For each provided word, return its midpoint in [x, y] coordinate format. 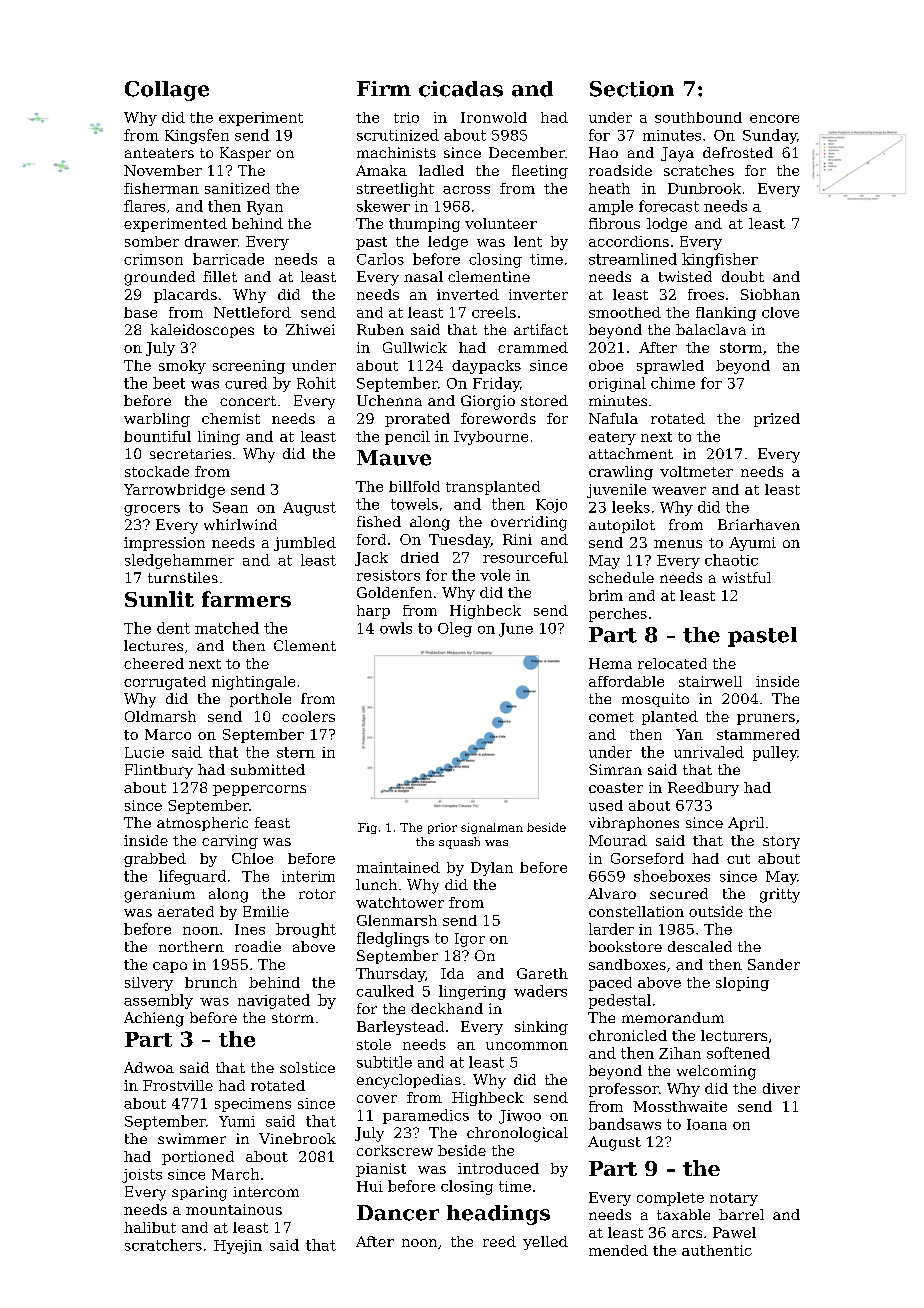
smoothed [625, 312]
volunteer [501, 223]
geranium [159, 895]
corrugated [165, 683]
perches [618, 615]
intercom [266, 1192]
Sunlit [159, 599]
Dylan [492, 869]
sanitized [237, 188]
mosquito [655, 700]
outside [716, 911]
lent [528, 241]
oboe [606, 365]
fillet [220, 276]
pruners [766, 719]
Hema [610, 663]
